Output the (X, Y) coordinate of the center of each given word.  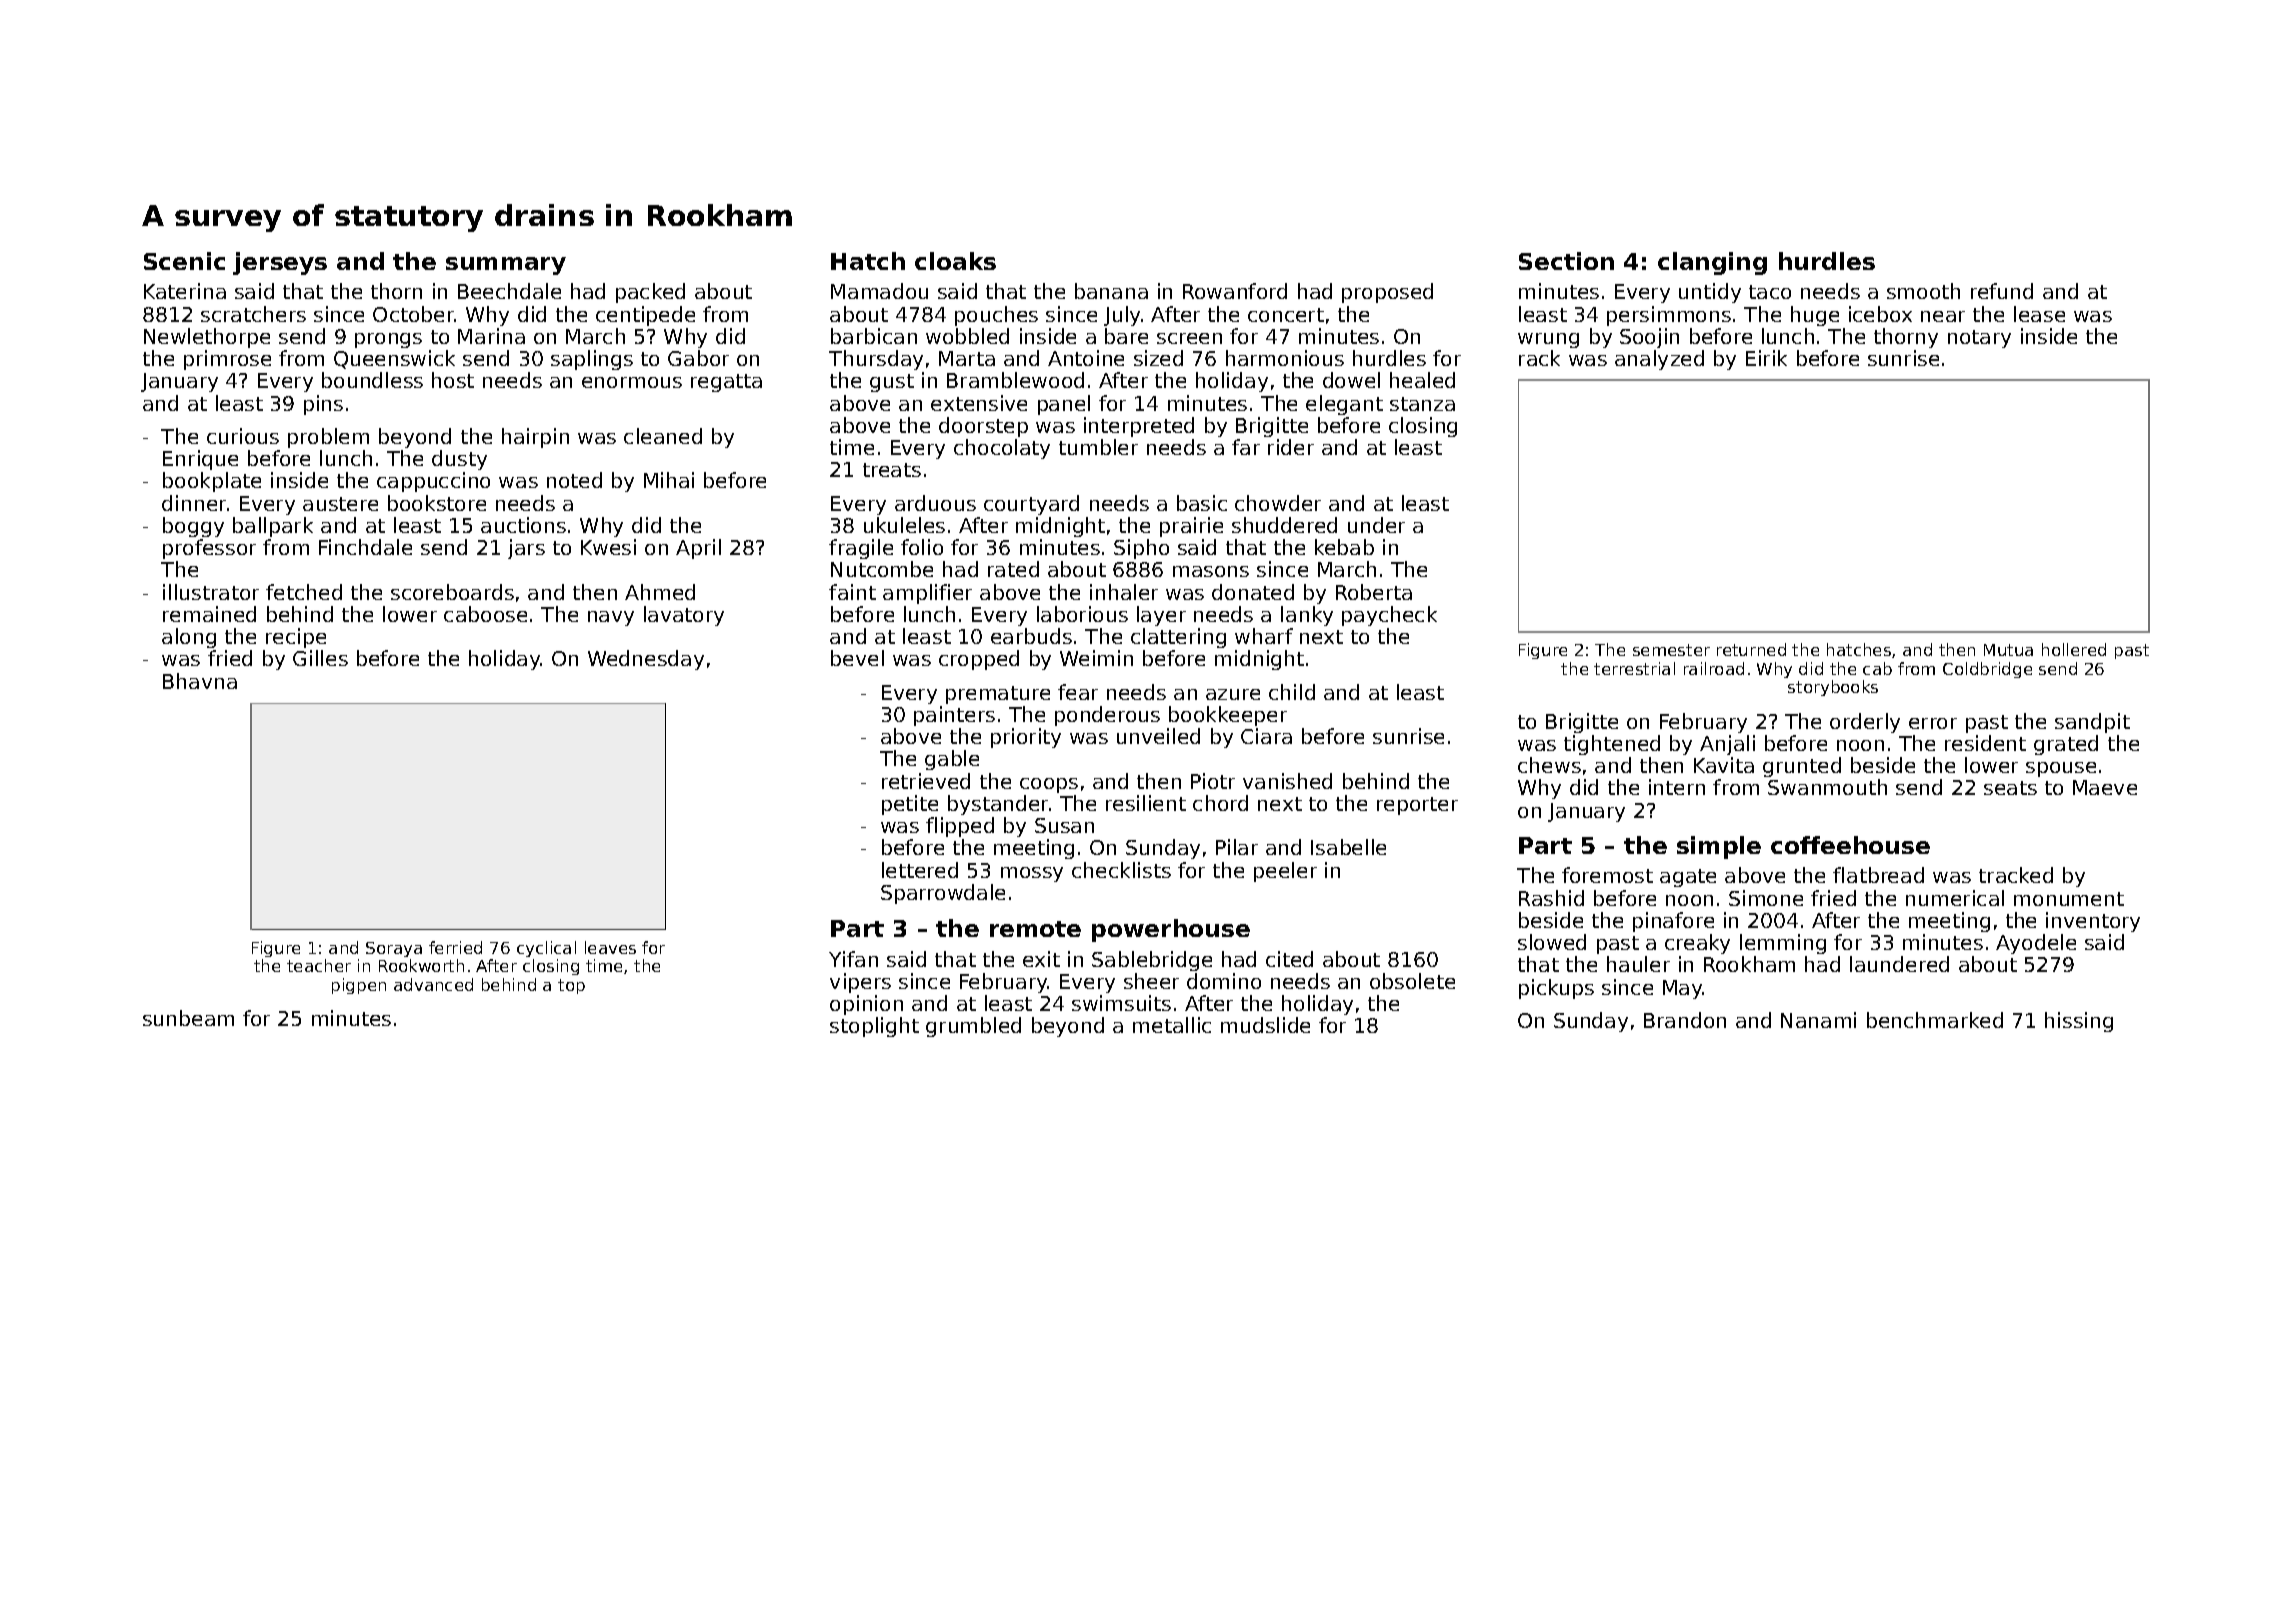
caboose (485, 614)
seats (2010, 788)
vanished (1287, 781)
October (414, 314)
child (1292, 692)
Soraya (394, 949)
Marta (967, 358)
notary (1979, 339)
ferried (455, 947)
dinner (194, 503)
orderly (1865, 723)
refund (2002, 291)
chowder (1278, 503)
